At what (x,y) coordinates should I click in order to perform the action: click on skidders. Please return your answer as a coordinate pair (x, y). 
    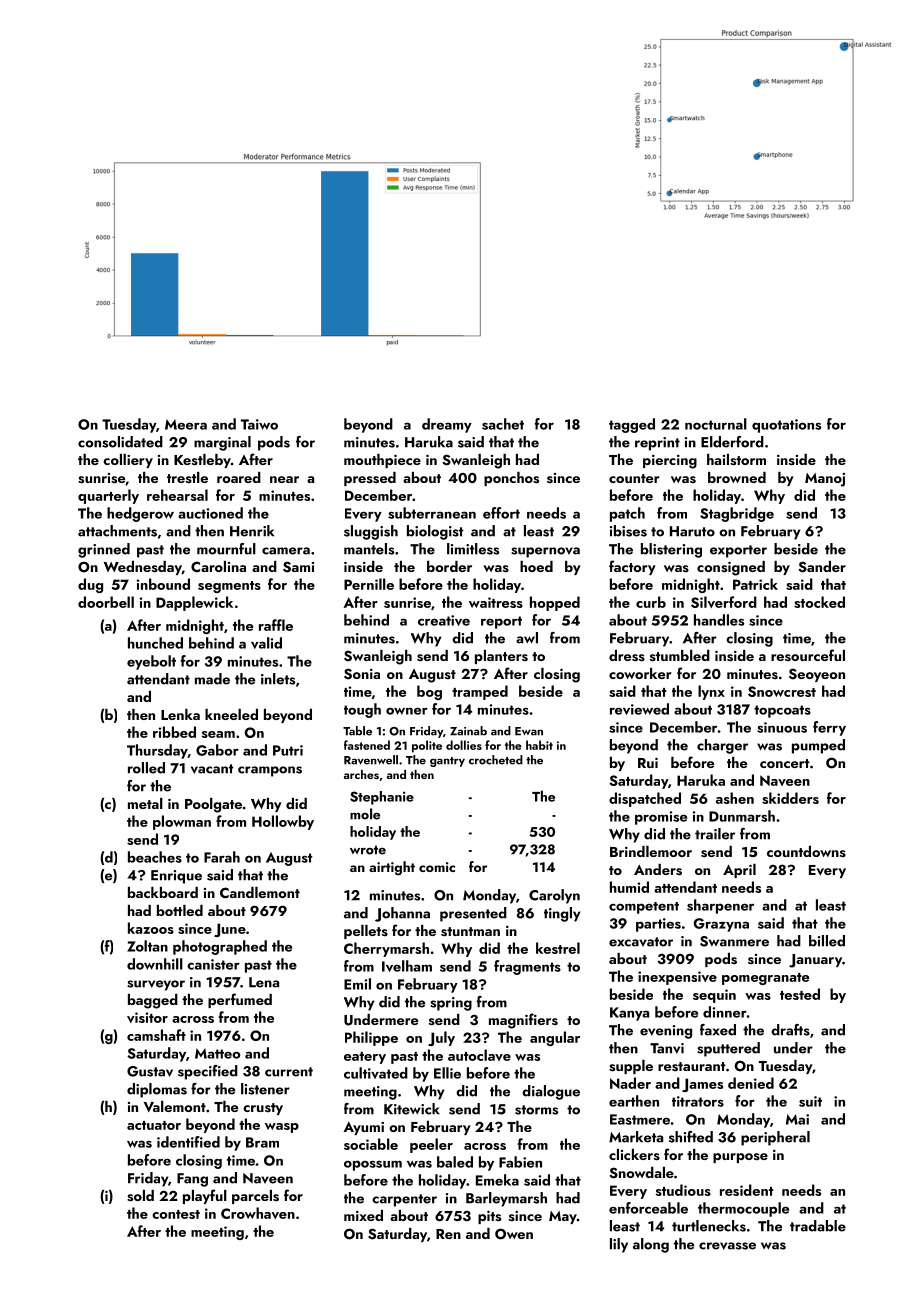
    Looking at the image, I should click on (790, 798).
